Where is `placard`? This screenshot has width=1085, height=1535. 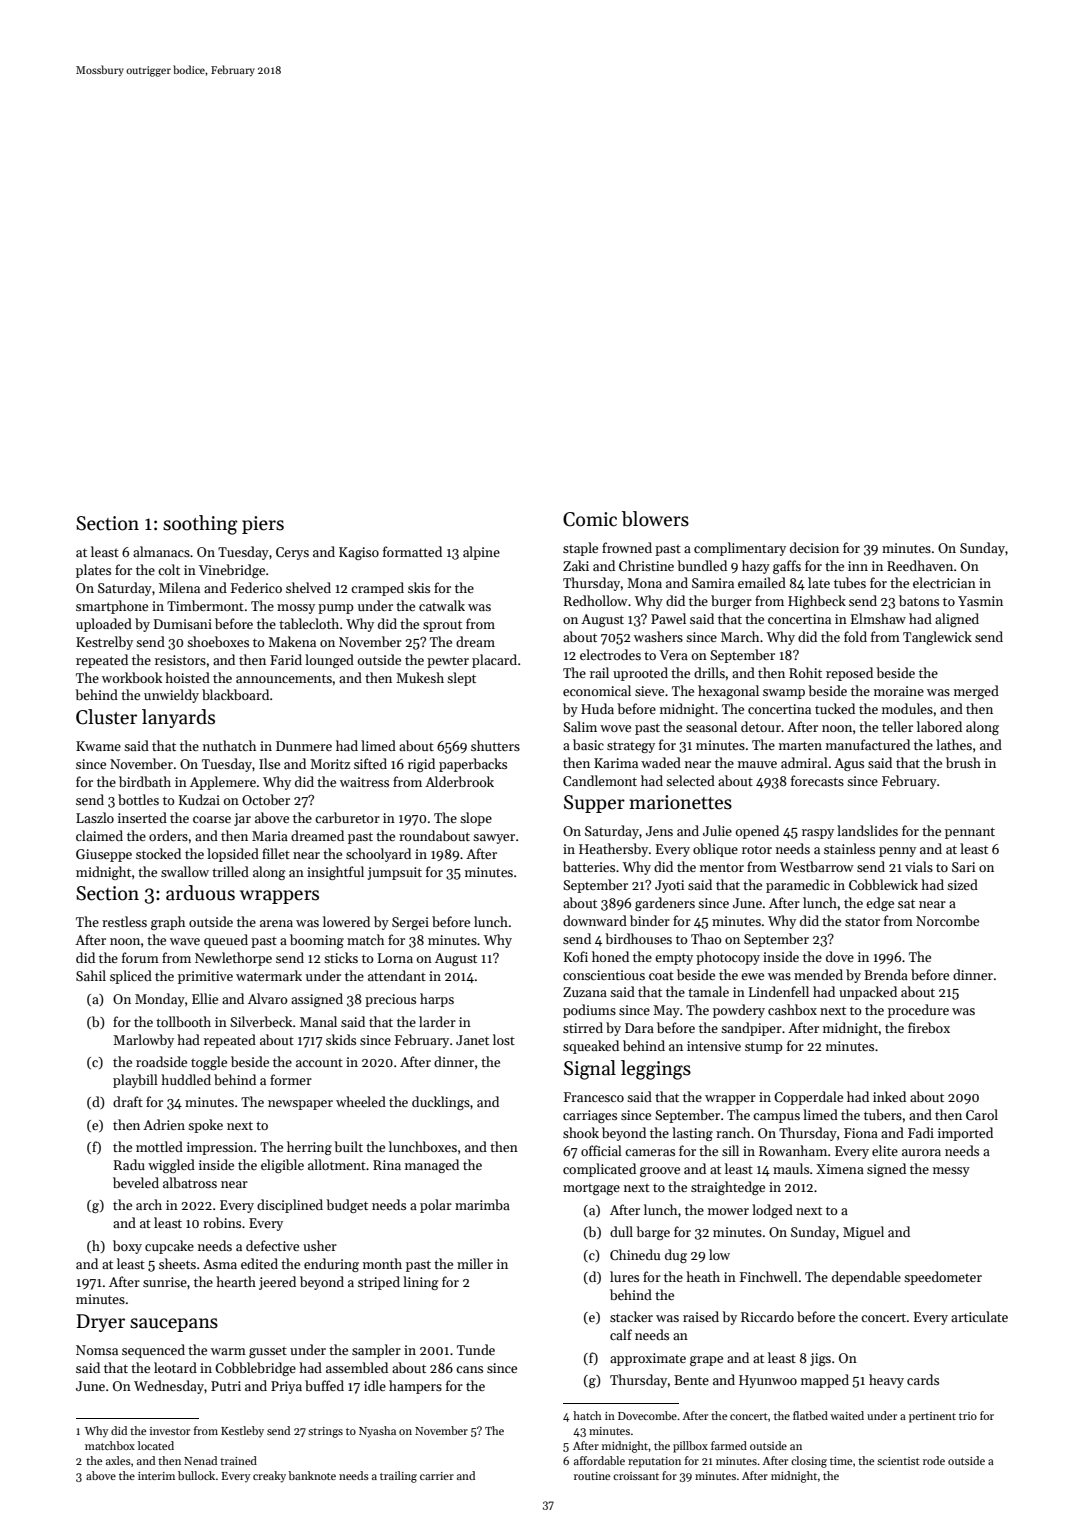
placard is located at coordinates (494, 661).
